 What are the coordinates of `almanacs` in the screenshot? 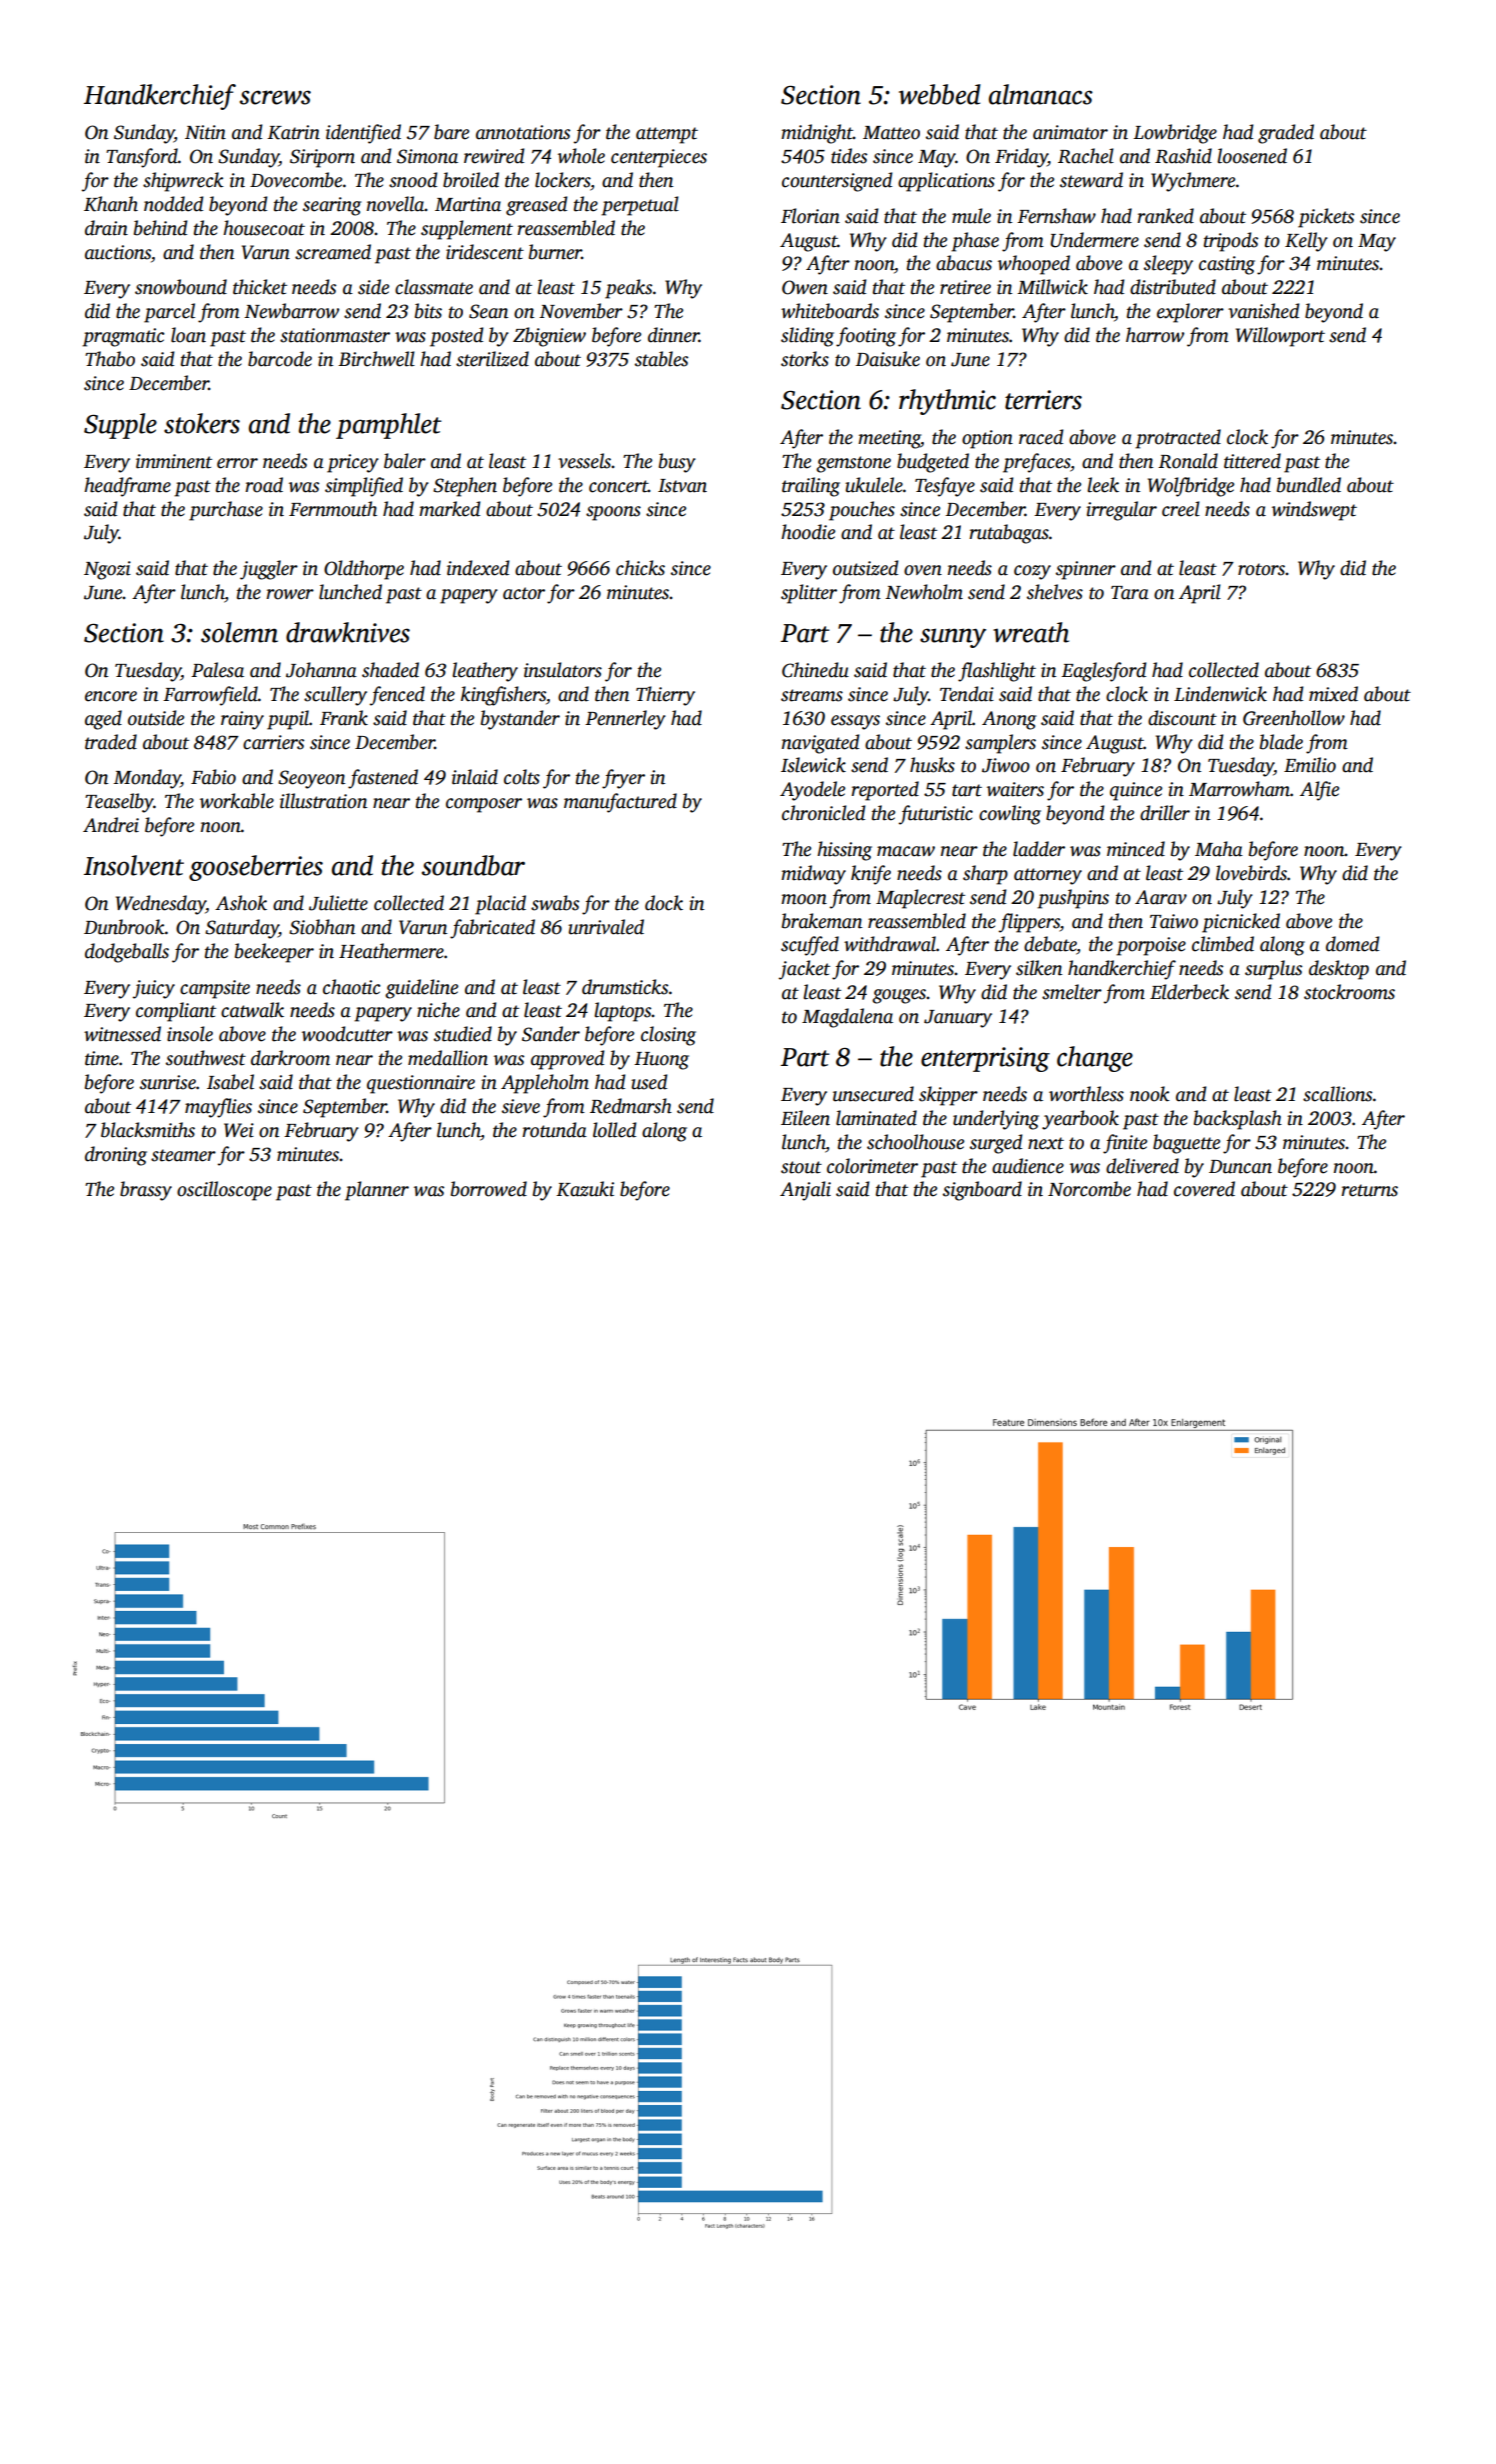 It's located at (1041, 94).
